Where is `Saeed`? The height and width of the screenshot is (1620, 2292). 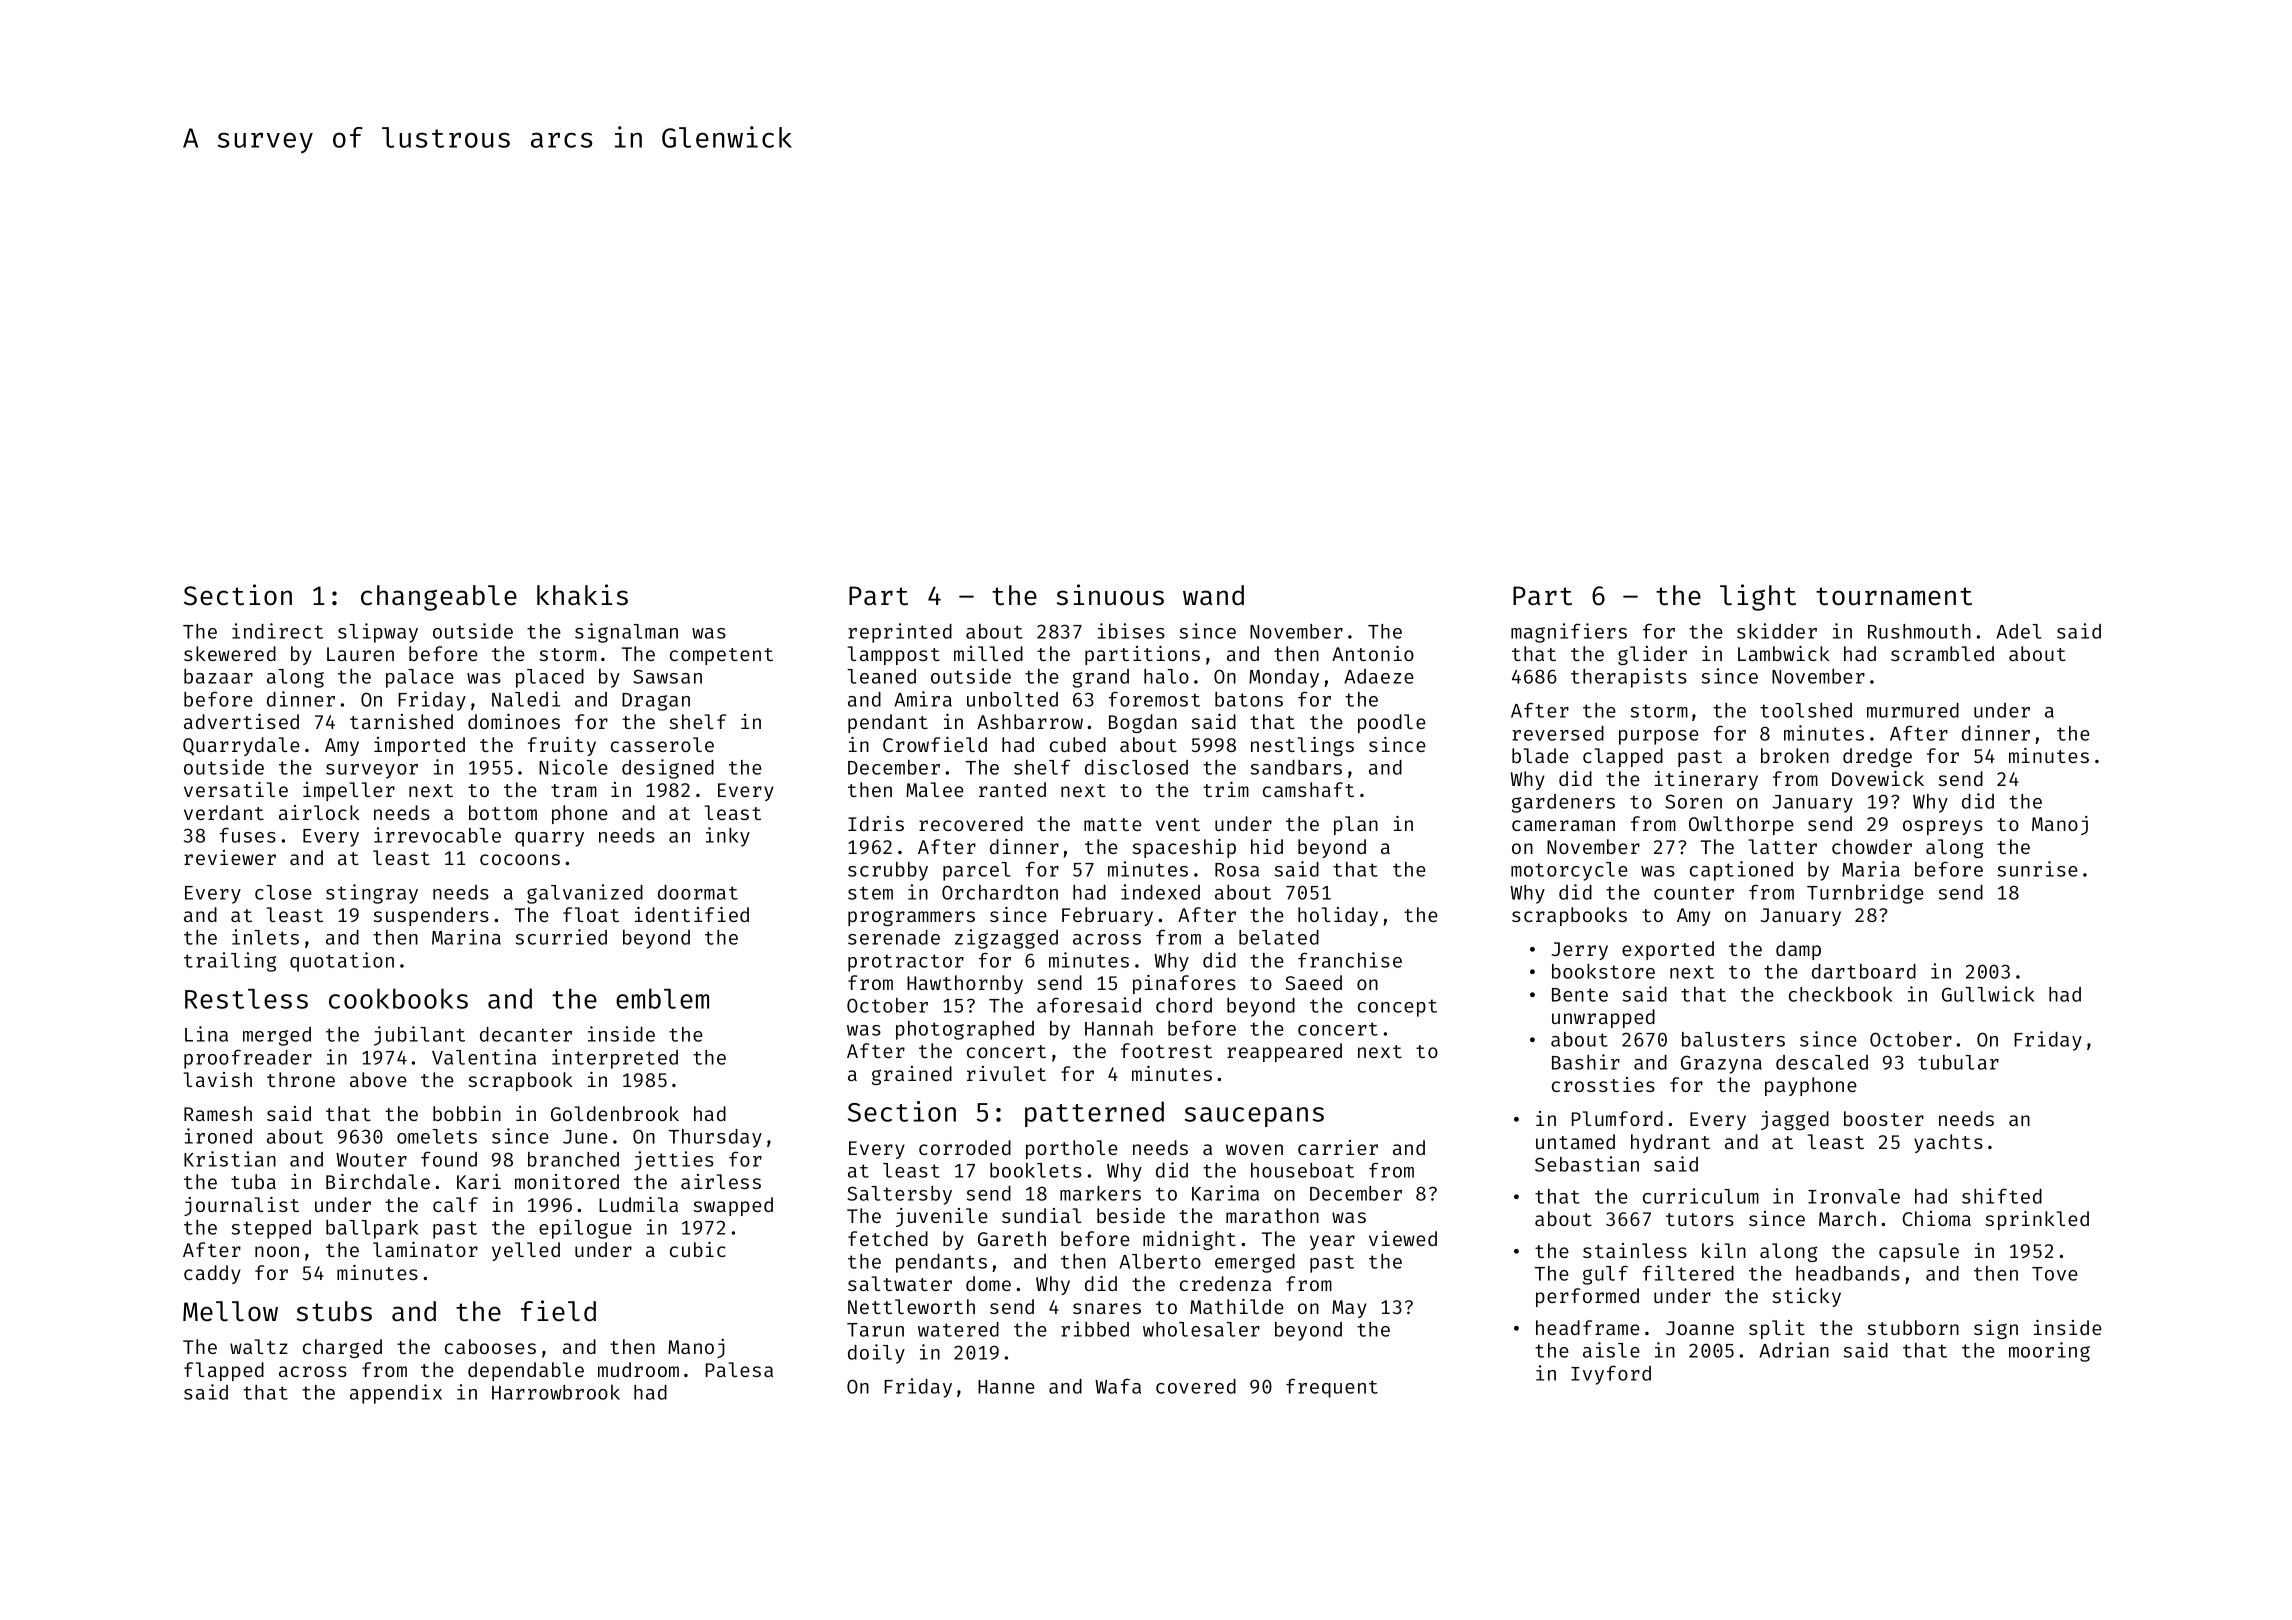
Saeed is located at coordinates (1313, 982).
